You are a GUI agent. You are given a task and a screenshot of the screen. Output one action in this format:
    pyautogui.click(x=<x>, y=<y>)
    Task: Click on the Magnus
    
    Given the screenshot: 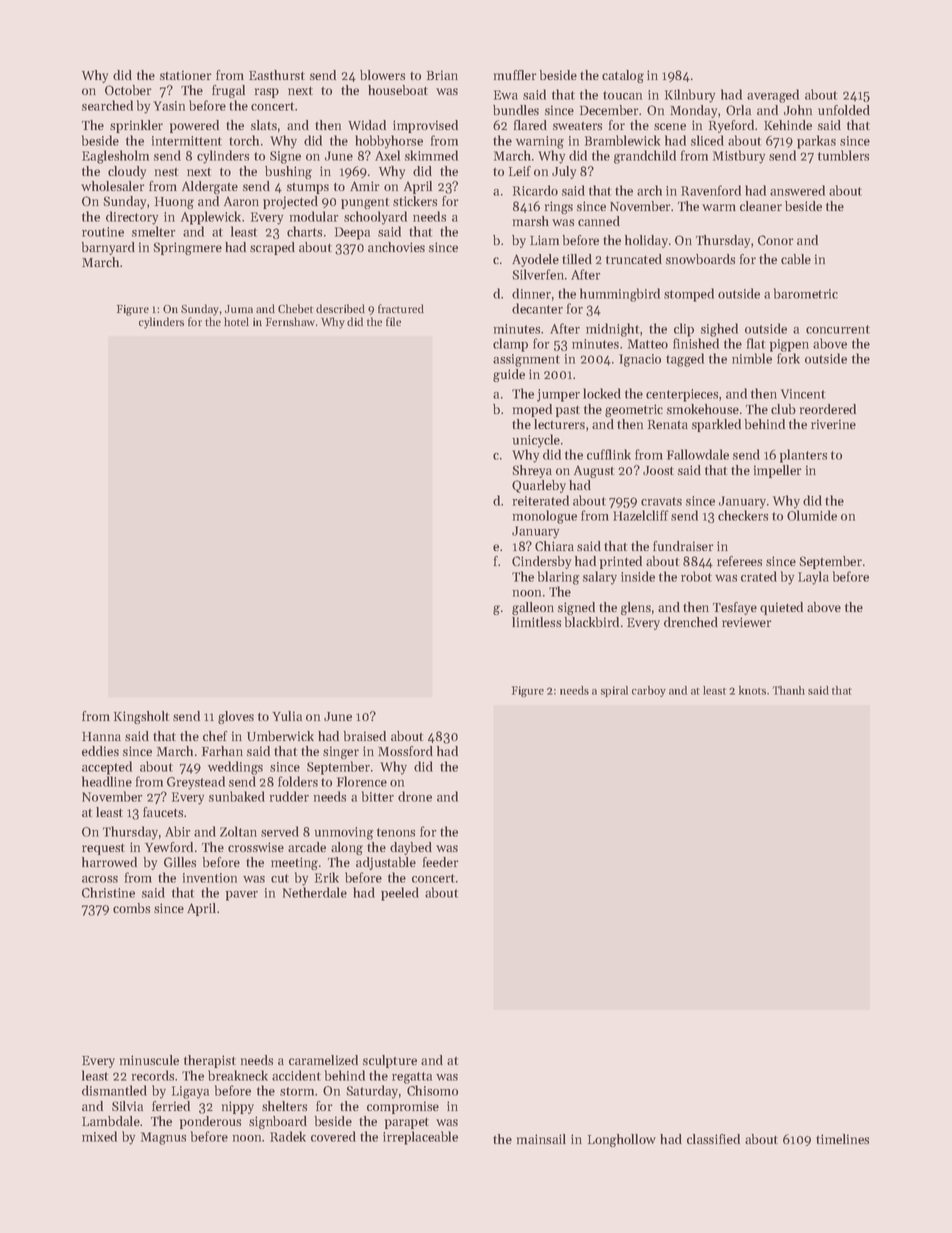 What is the action you would take?
    pyautogui.click(x=163, y=1138)
